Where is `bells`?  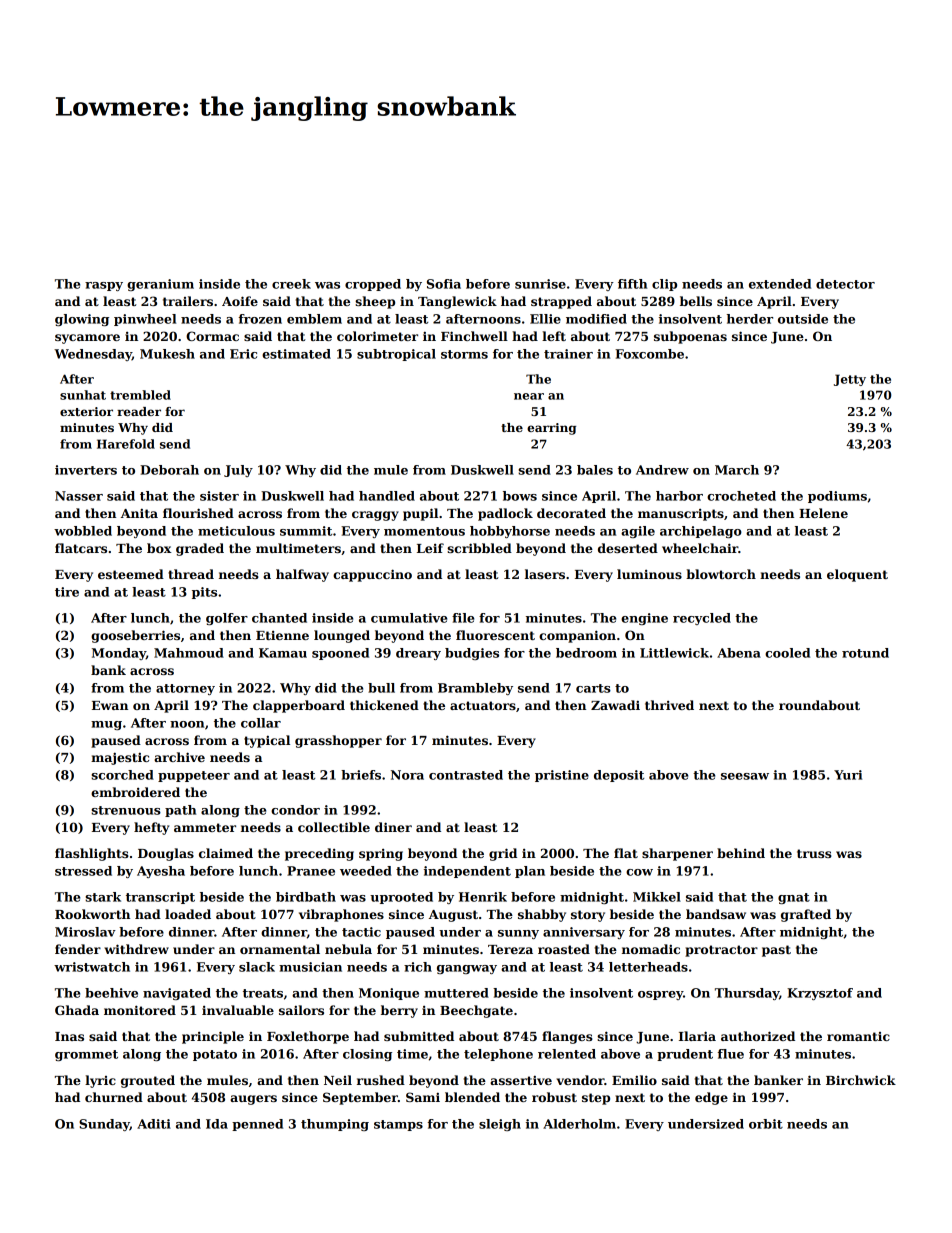
bells is located at coordinates (696, 301).
